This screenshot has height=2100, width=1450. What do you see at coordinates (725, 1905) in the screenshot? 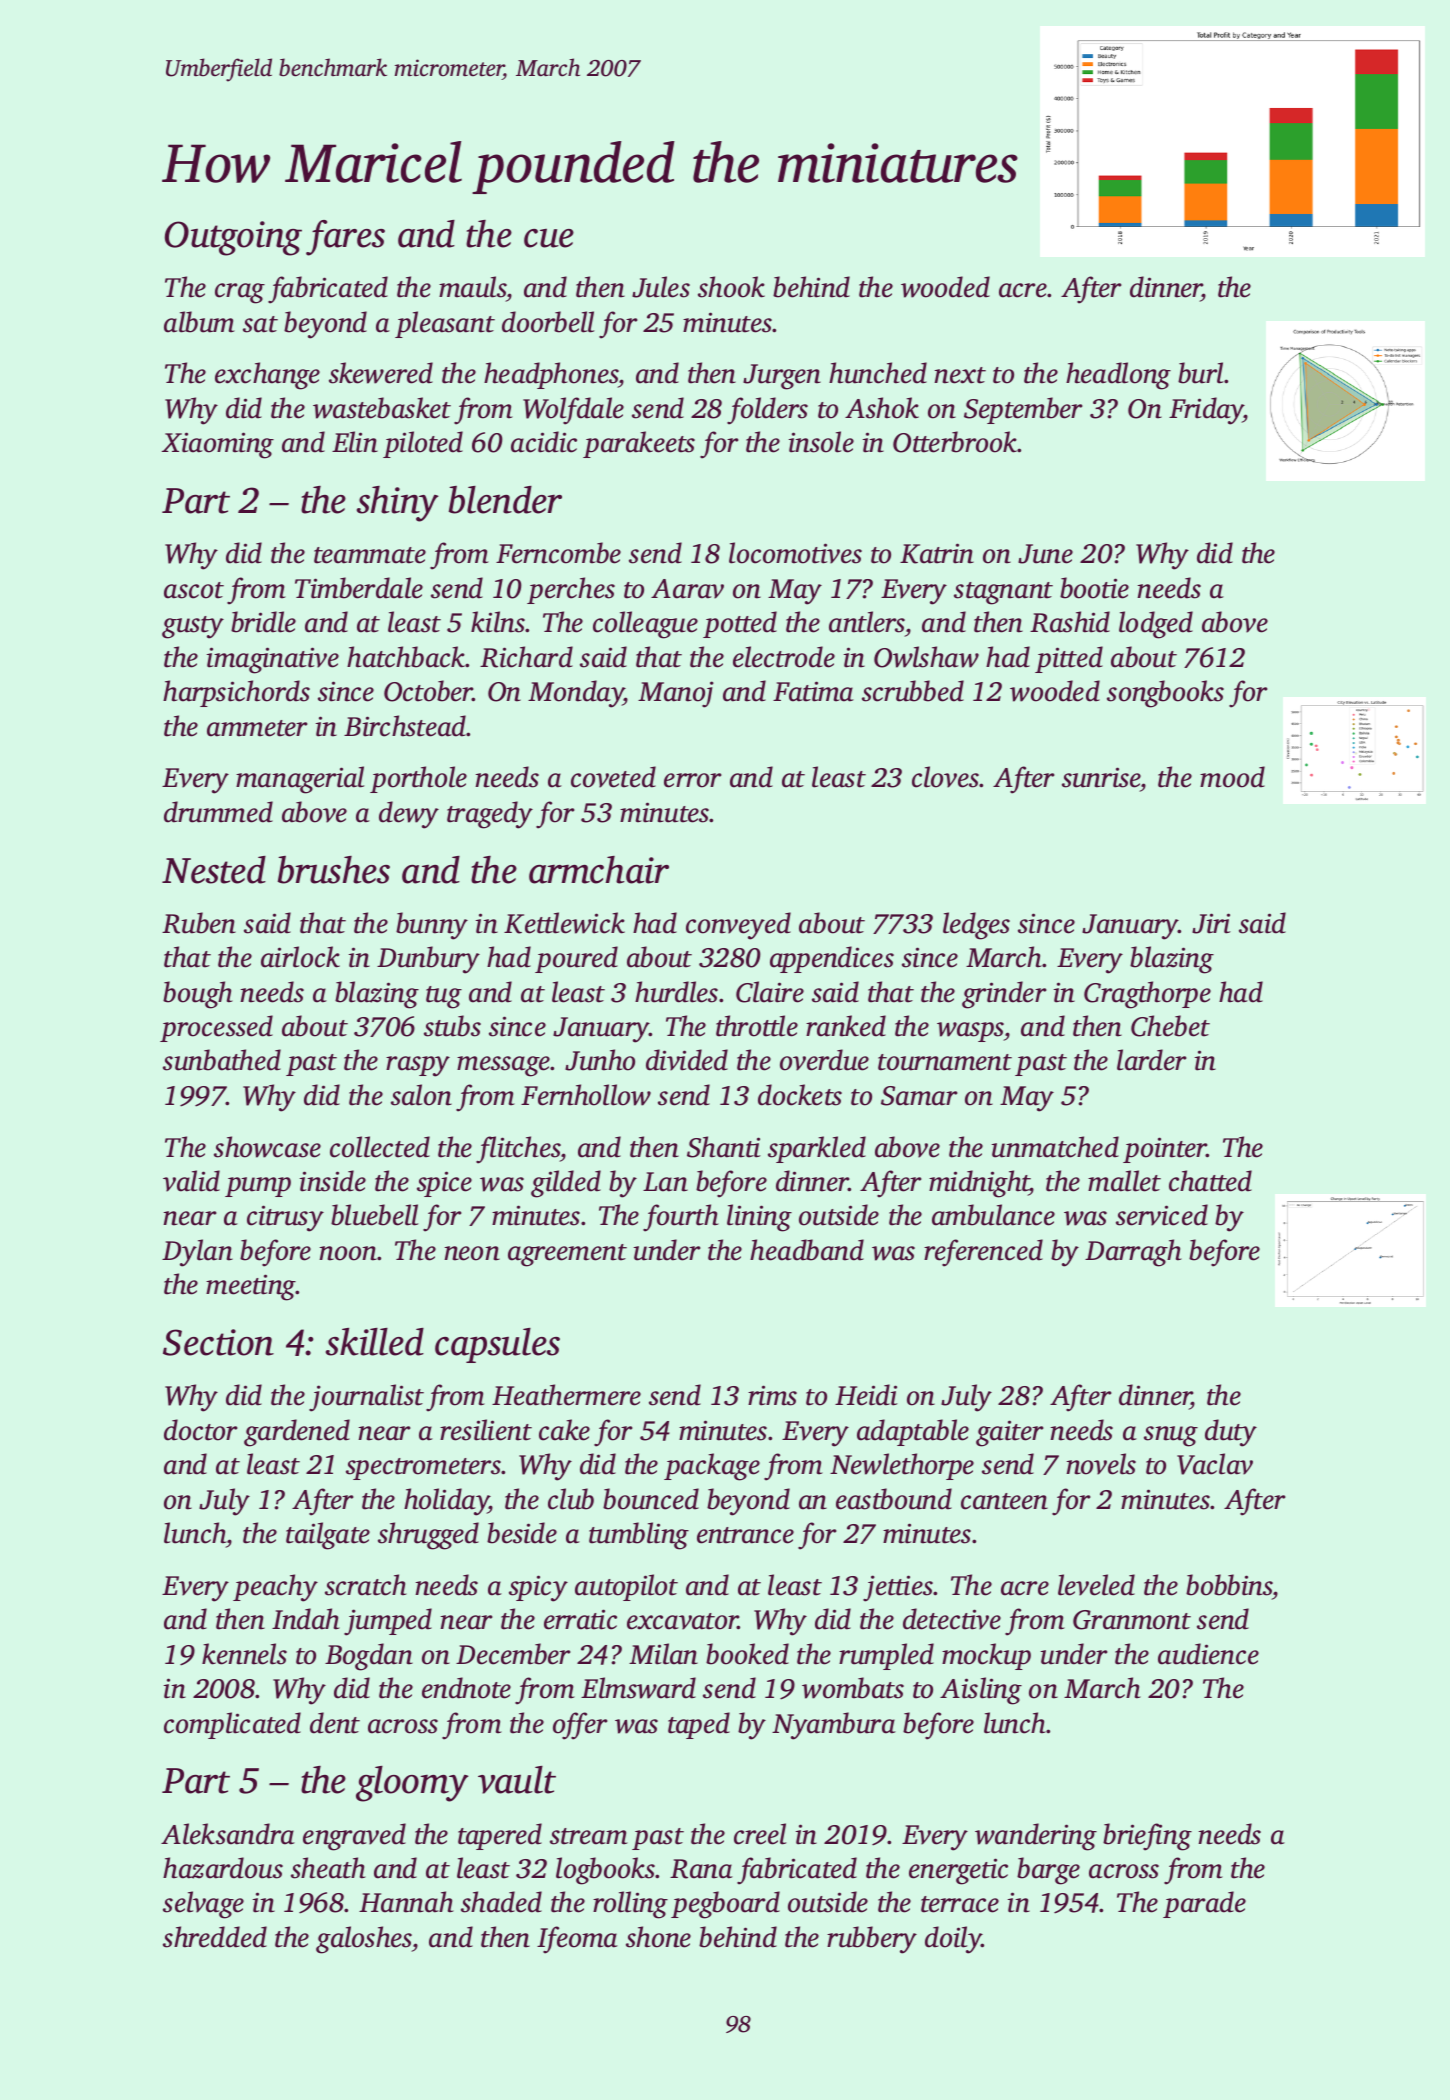
I see `pegboard` at bounding box center [725, 1905].
